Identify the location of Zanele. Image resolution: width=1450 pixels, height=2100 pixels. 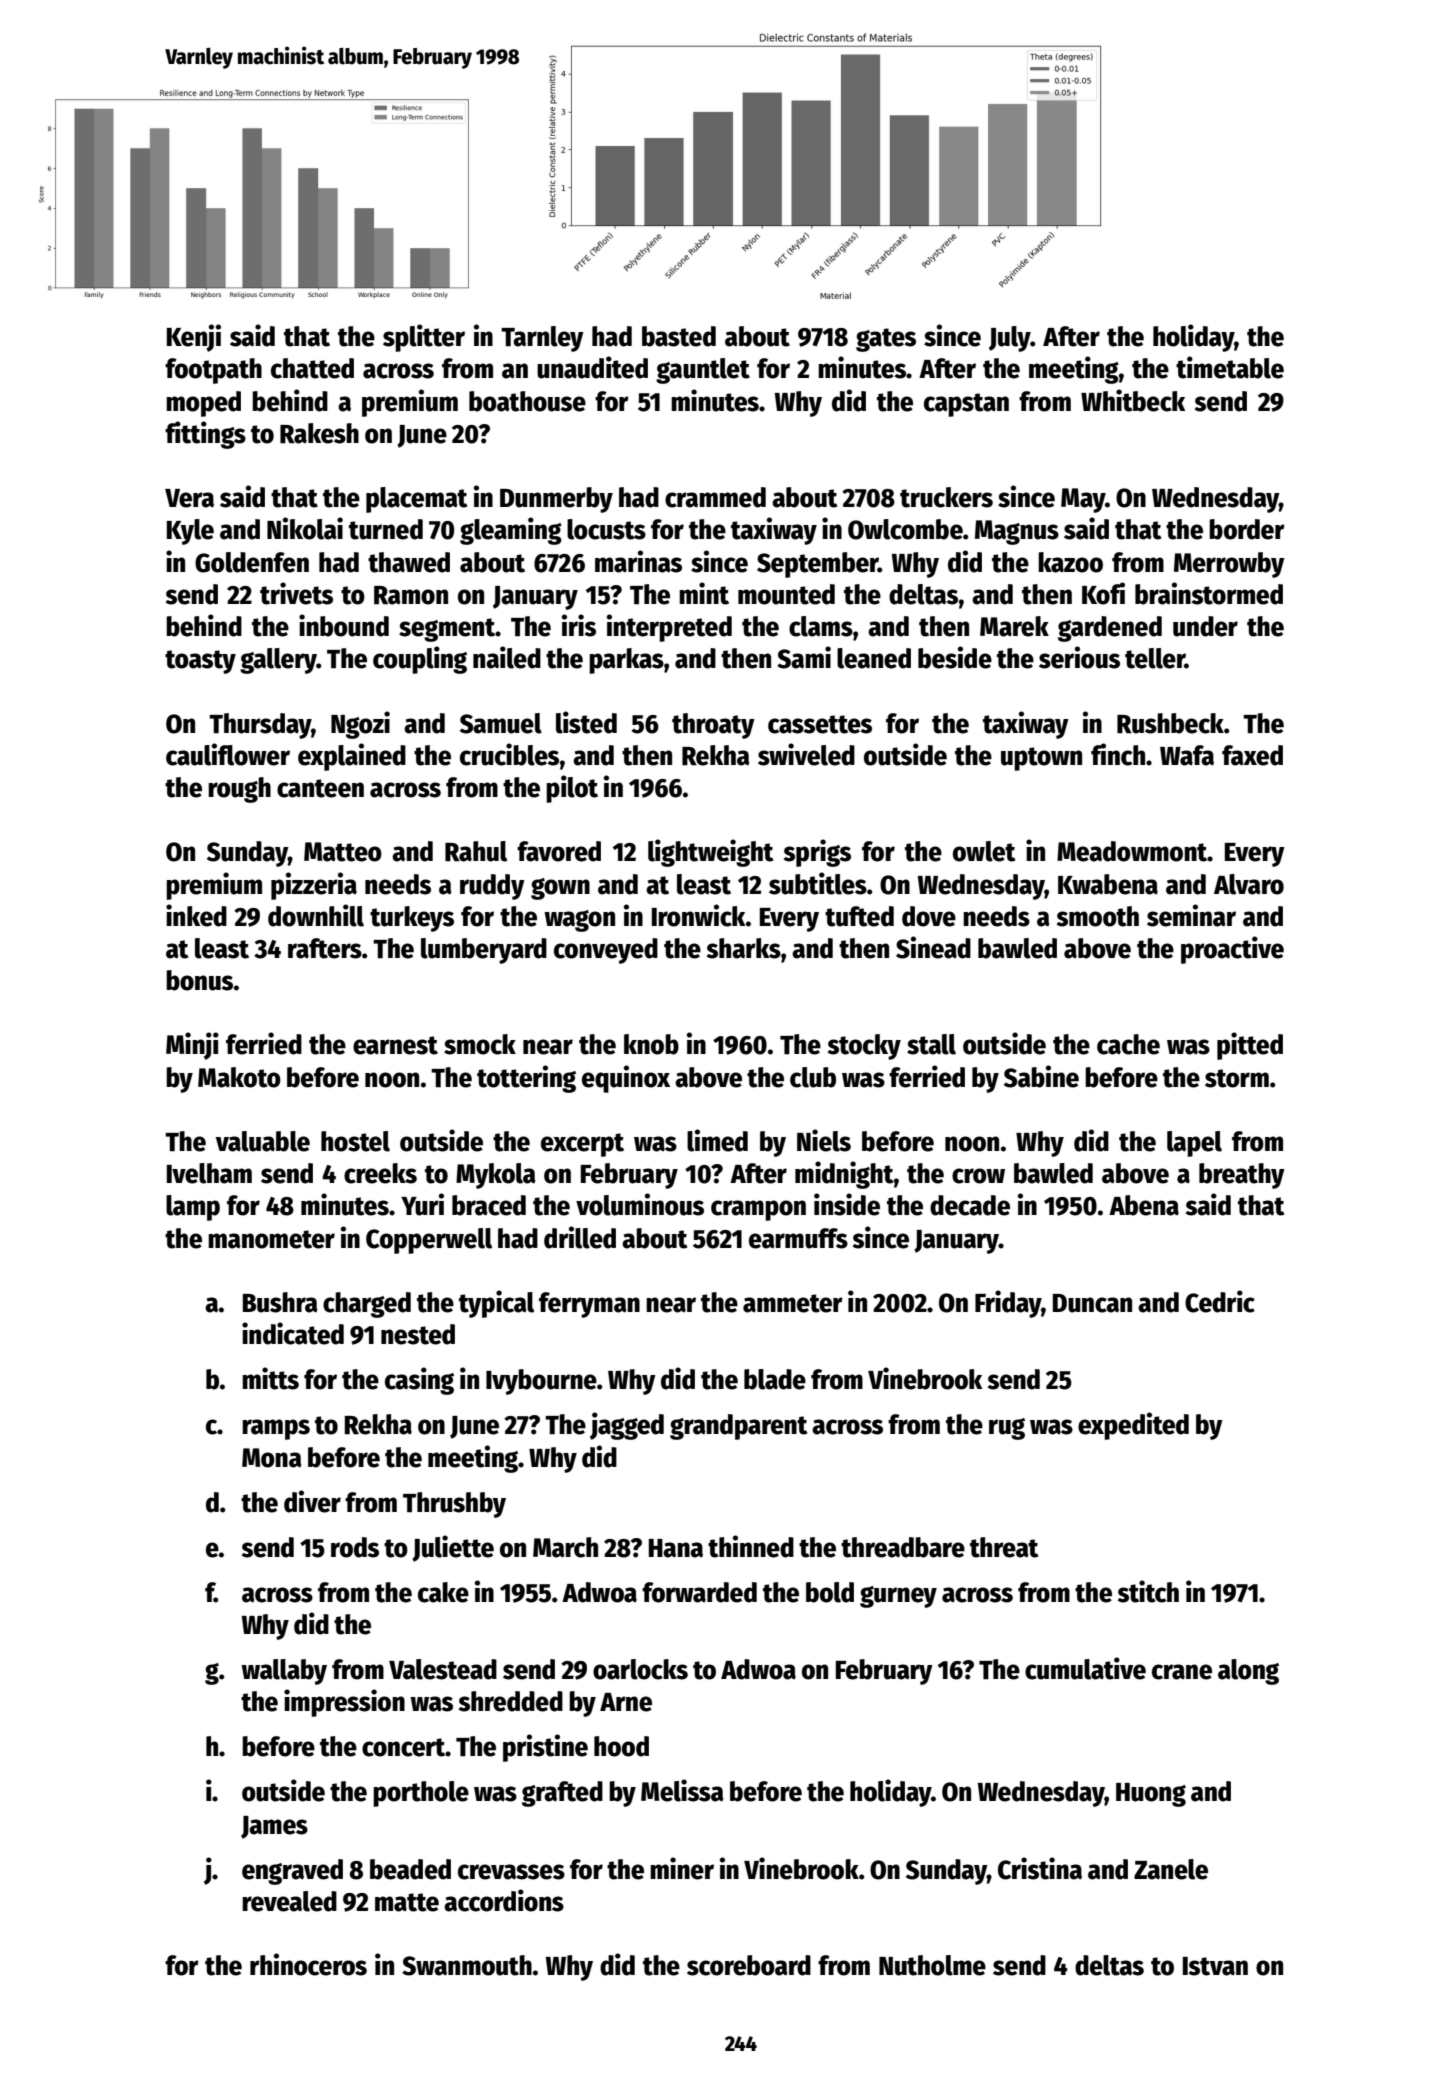
(1171, 1869).
